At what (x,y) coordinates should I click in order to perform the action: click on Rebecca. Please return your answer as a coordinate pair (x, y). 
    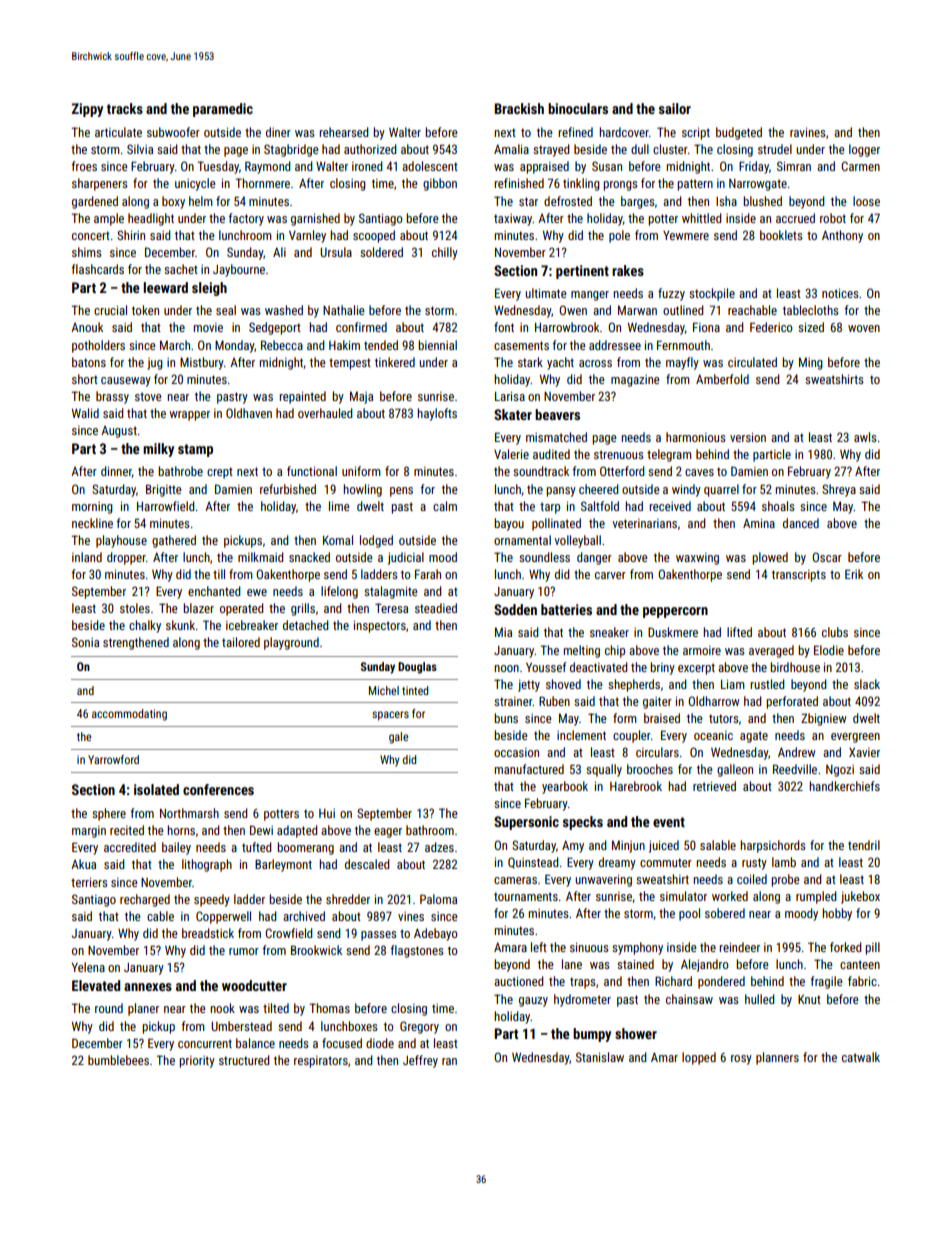
    Looking at the image, I should click on (282, 345).
